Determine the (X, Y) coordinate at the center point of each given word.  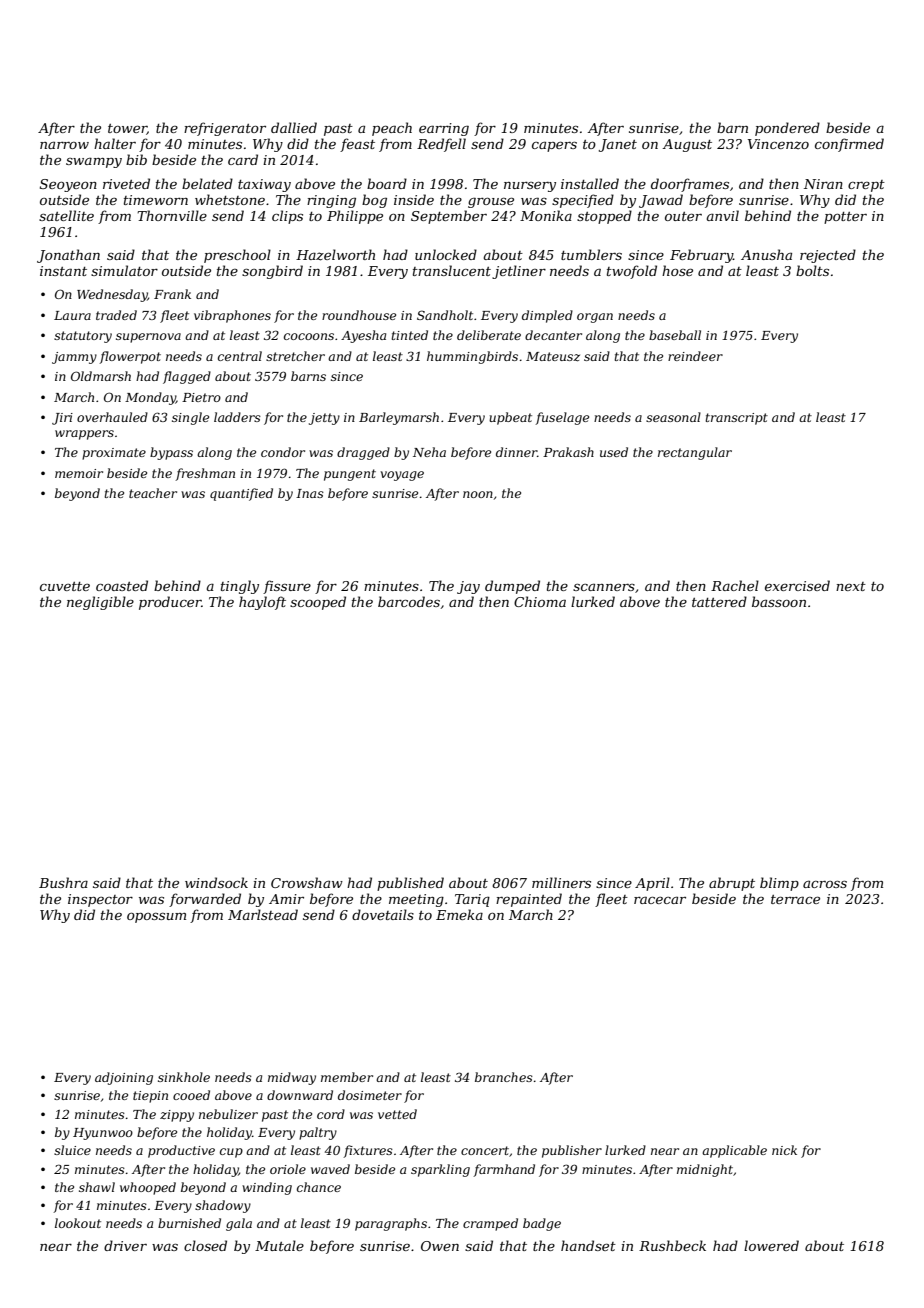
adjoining (124, 1078)
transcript (737, 419)
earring (444, 129)
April (652, 884)
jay (468, 587)
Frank (172, 294)
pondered (787, 129)
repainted (529, 900)
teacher (153, 493)
